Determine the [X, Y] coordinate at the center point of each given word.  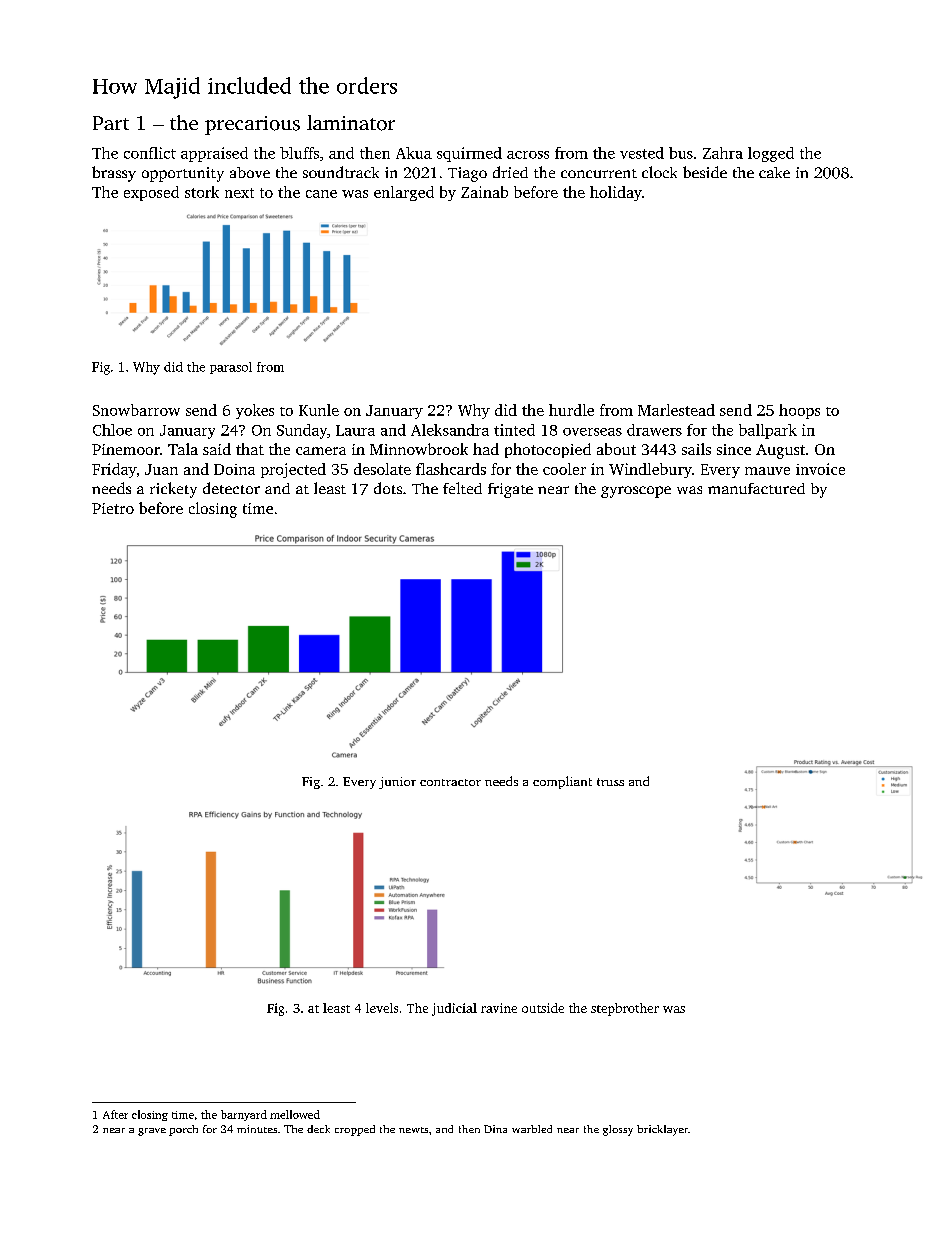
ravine [499, 1008]
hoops [799, 411]
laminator [351, 123]
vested [642, 153]
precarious [252, 125]
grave [152, 1132]
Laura [355, 430]
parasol [231, 368]
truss [610, 782]
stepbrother [625, 1009]
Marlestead [676, 410]
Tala [183, 449]
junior [397, 783]
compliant [562, 782]
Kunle [319, 410]
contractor [450, 782]
